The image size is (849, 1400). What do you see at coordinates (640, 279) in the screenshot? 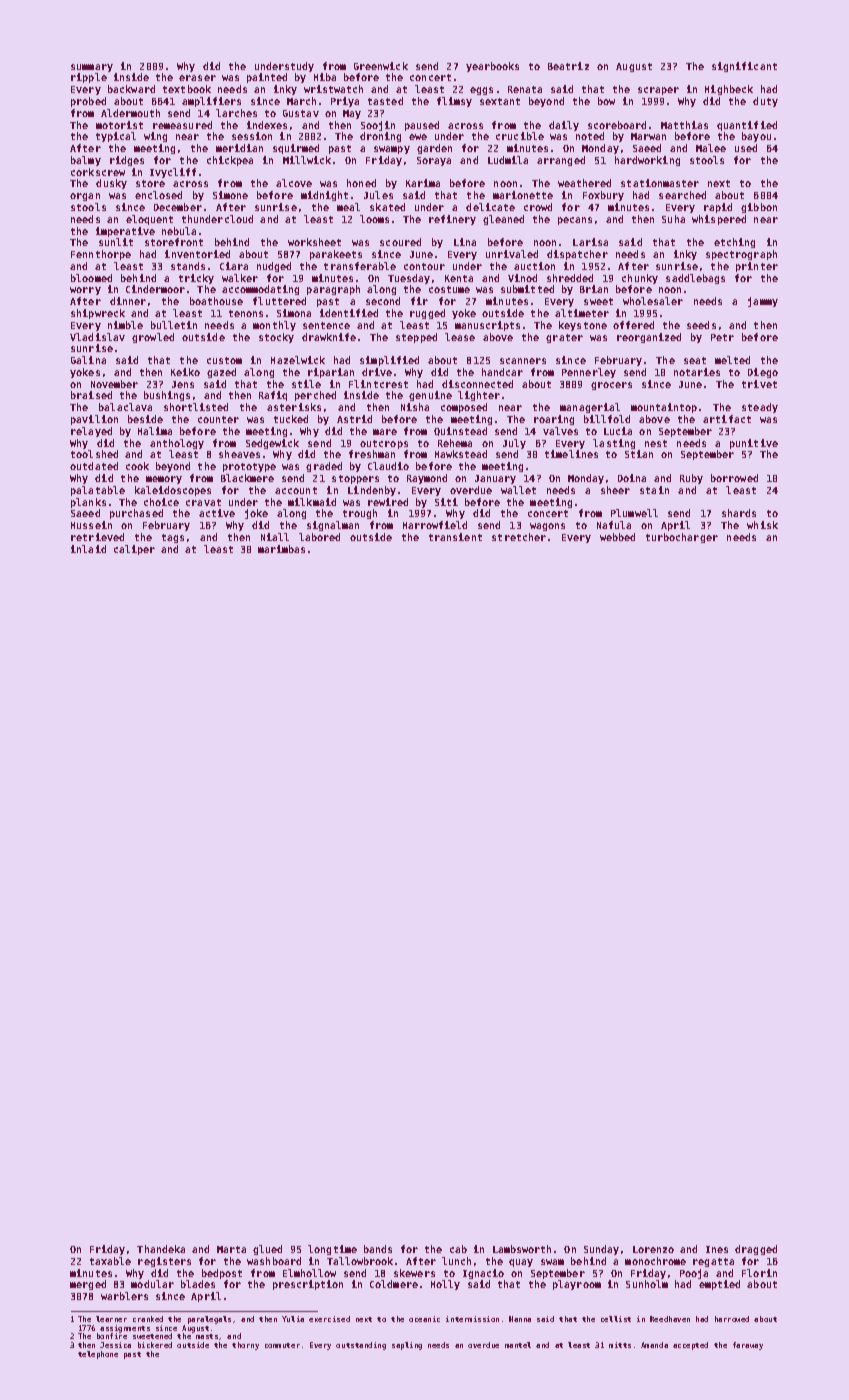
I see `chunky` at bounding box center [640, 279].
